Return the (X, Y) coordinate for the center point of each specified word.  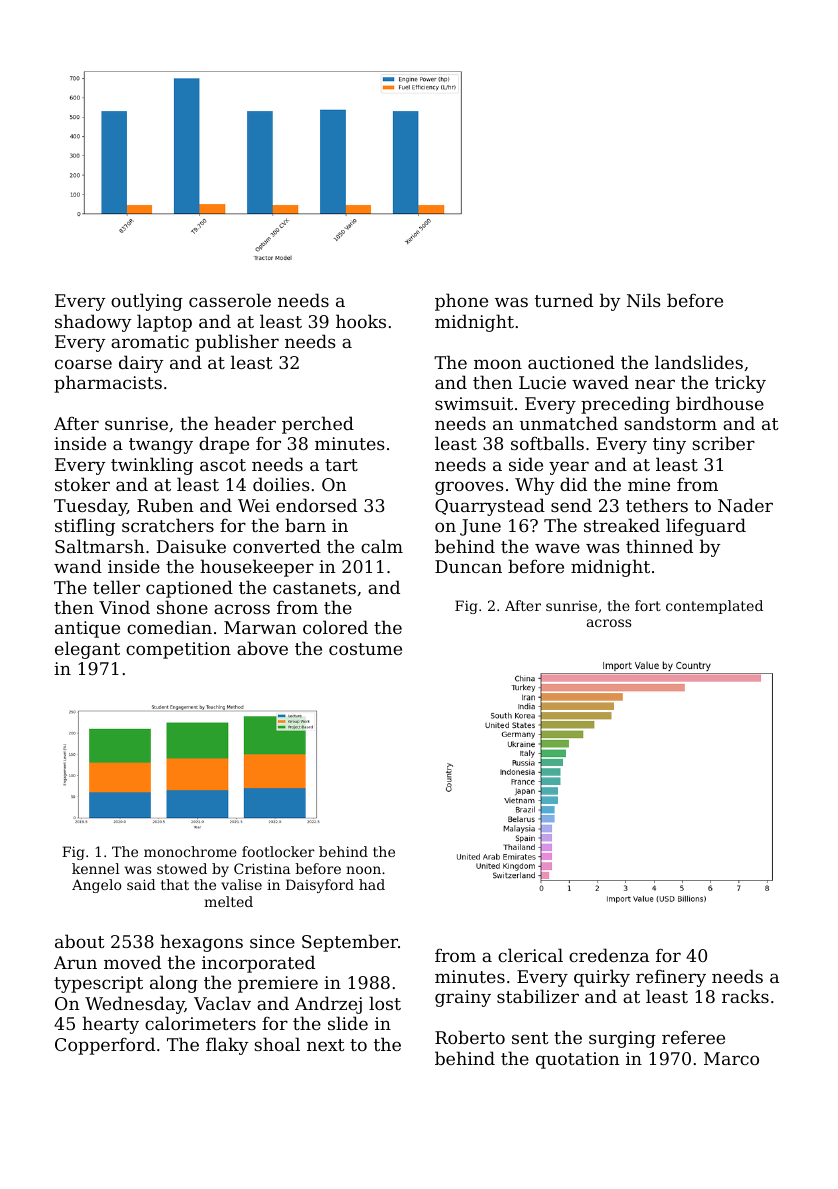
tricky (740, 384)
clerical (530, 955)
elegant (87, 650)
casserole (230, 300)
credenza (609, 955)
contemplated (714, 607)
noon (363, 870)
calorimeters (200, 1023)
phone (461, 302)
